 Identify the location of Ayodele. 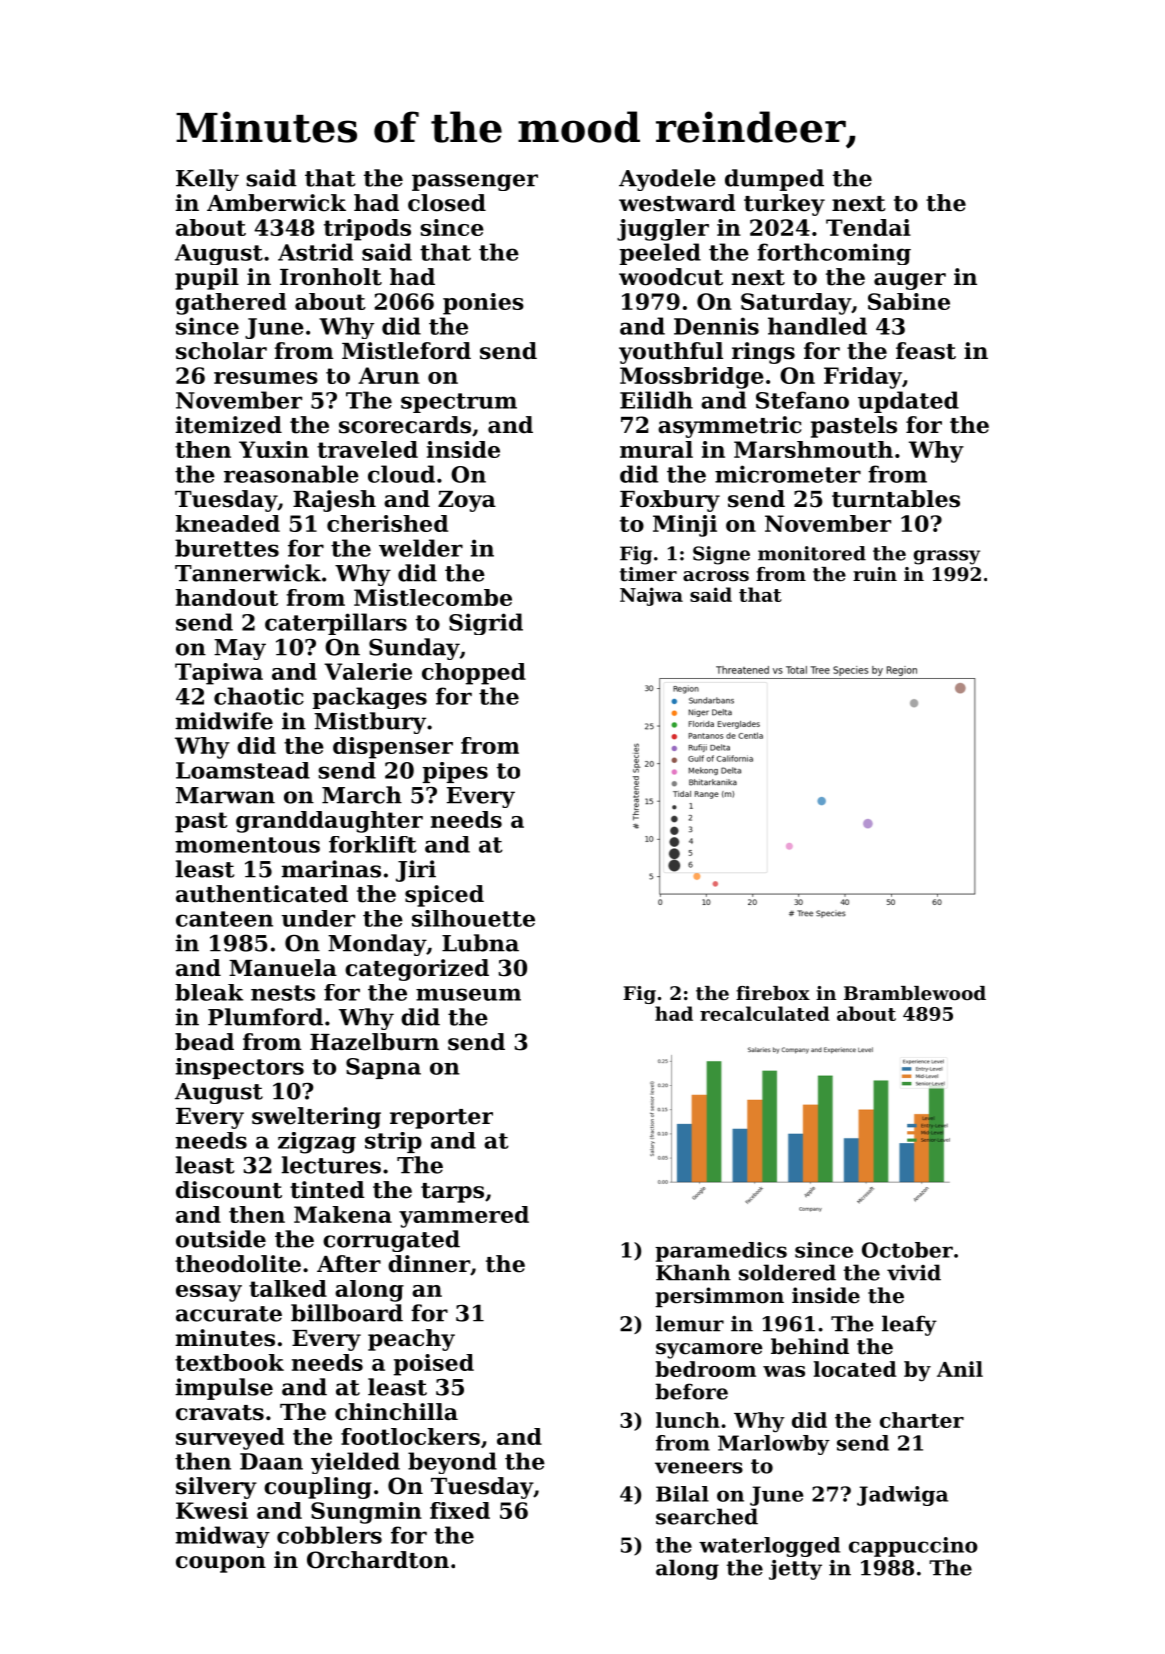
(667, 180).
